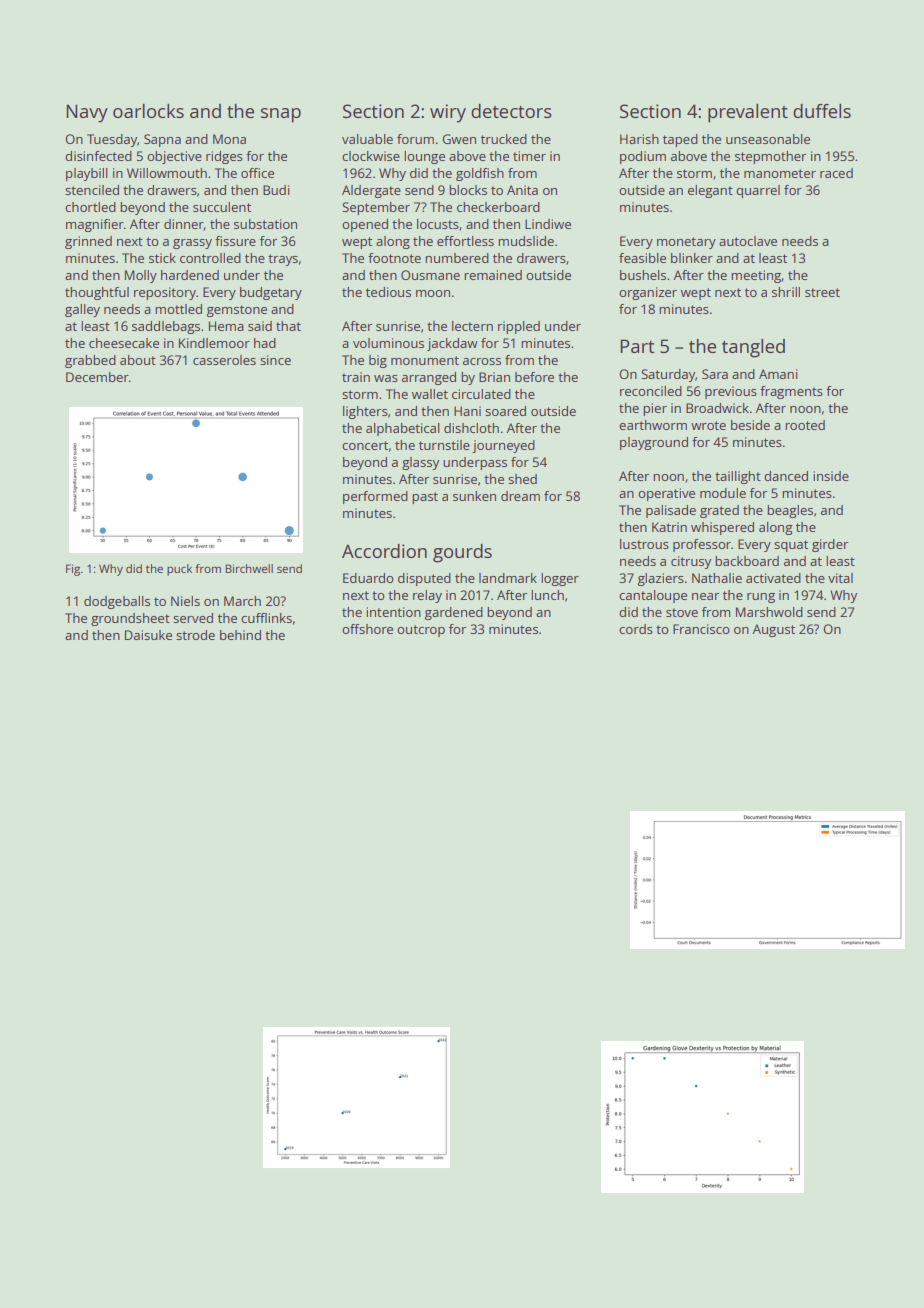  I want to click on journeyed, so click(503, 446).
